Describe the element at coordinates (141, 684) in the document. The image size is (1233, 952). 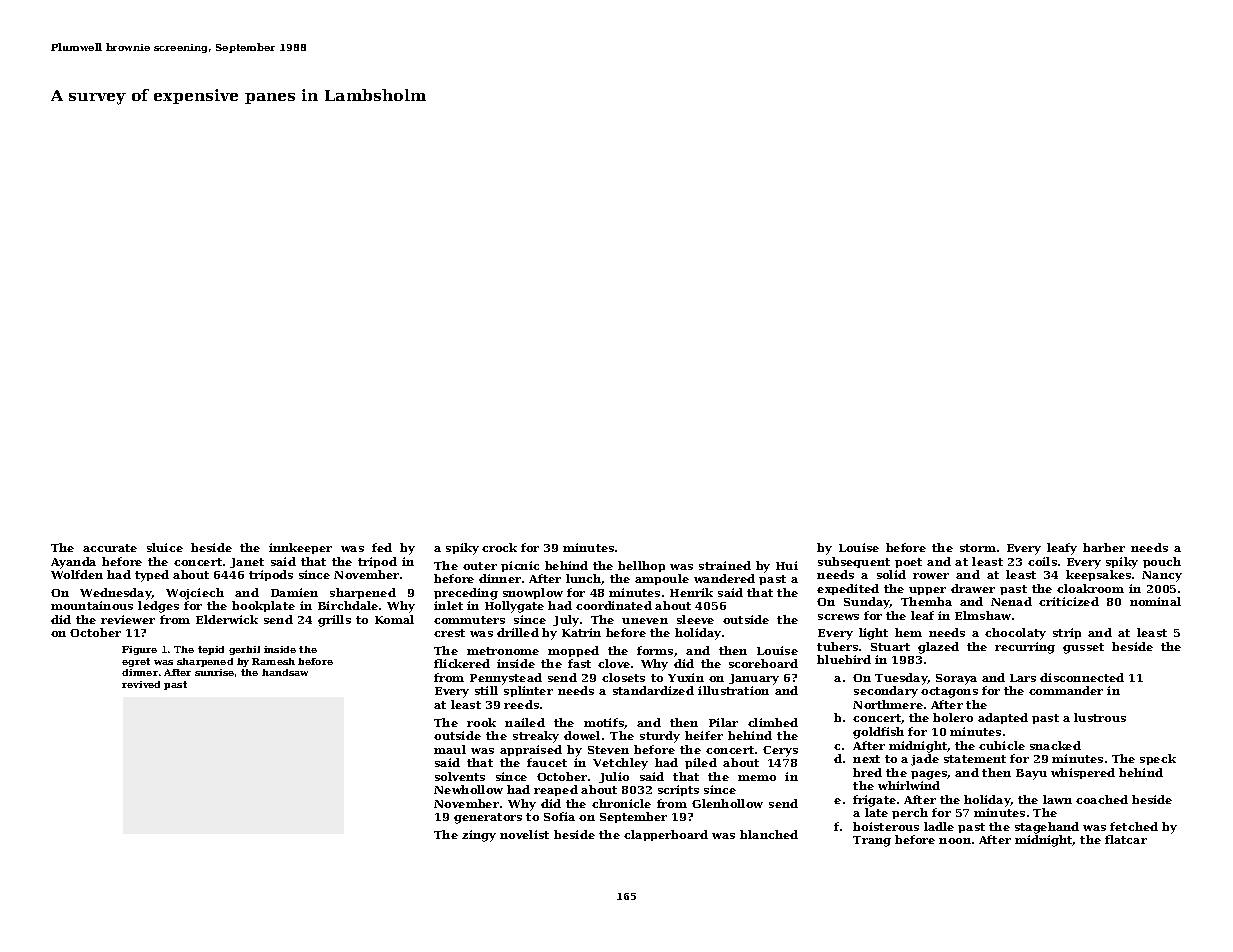
I see `revived` at that location.
